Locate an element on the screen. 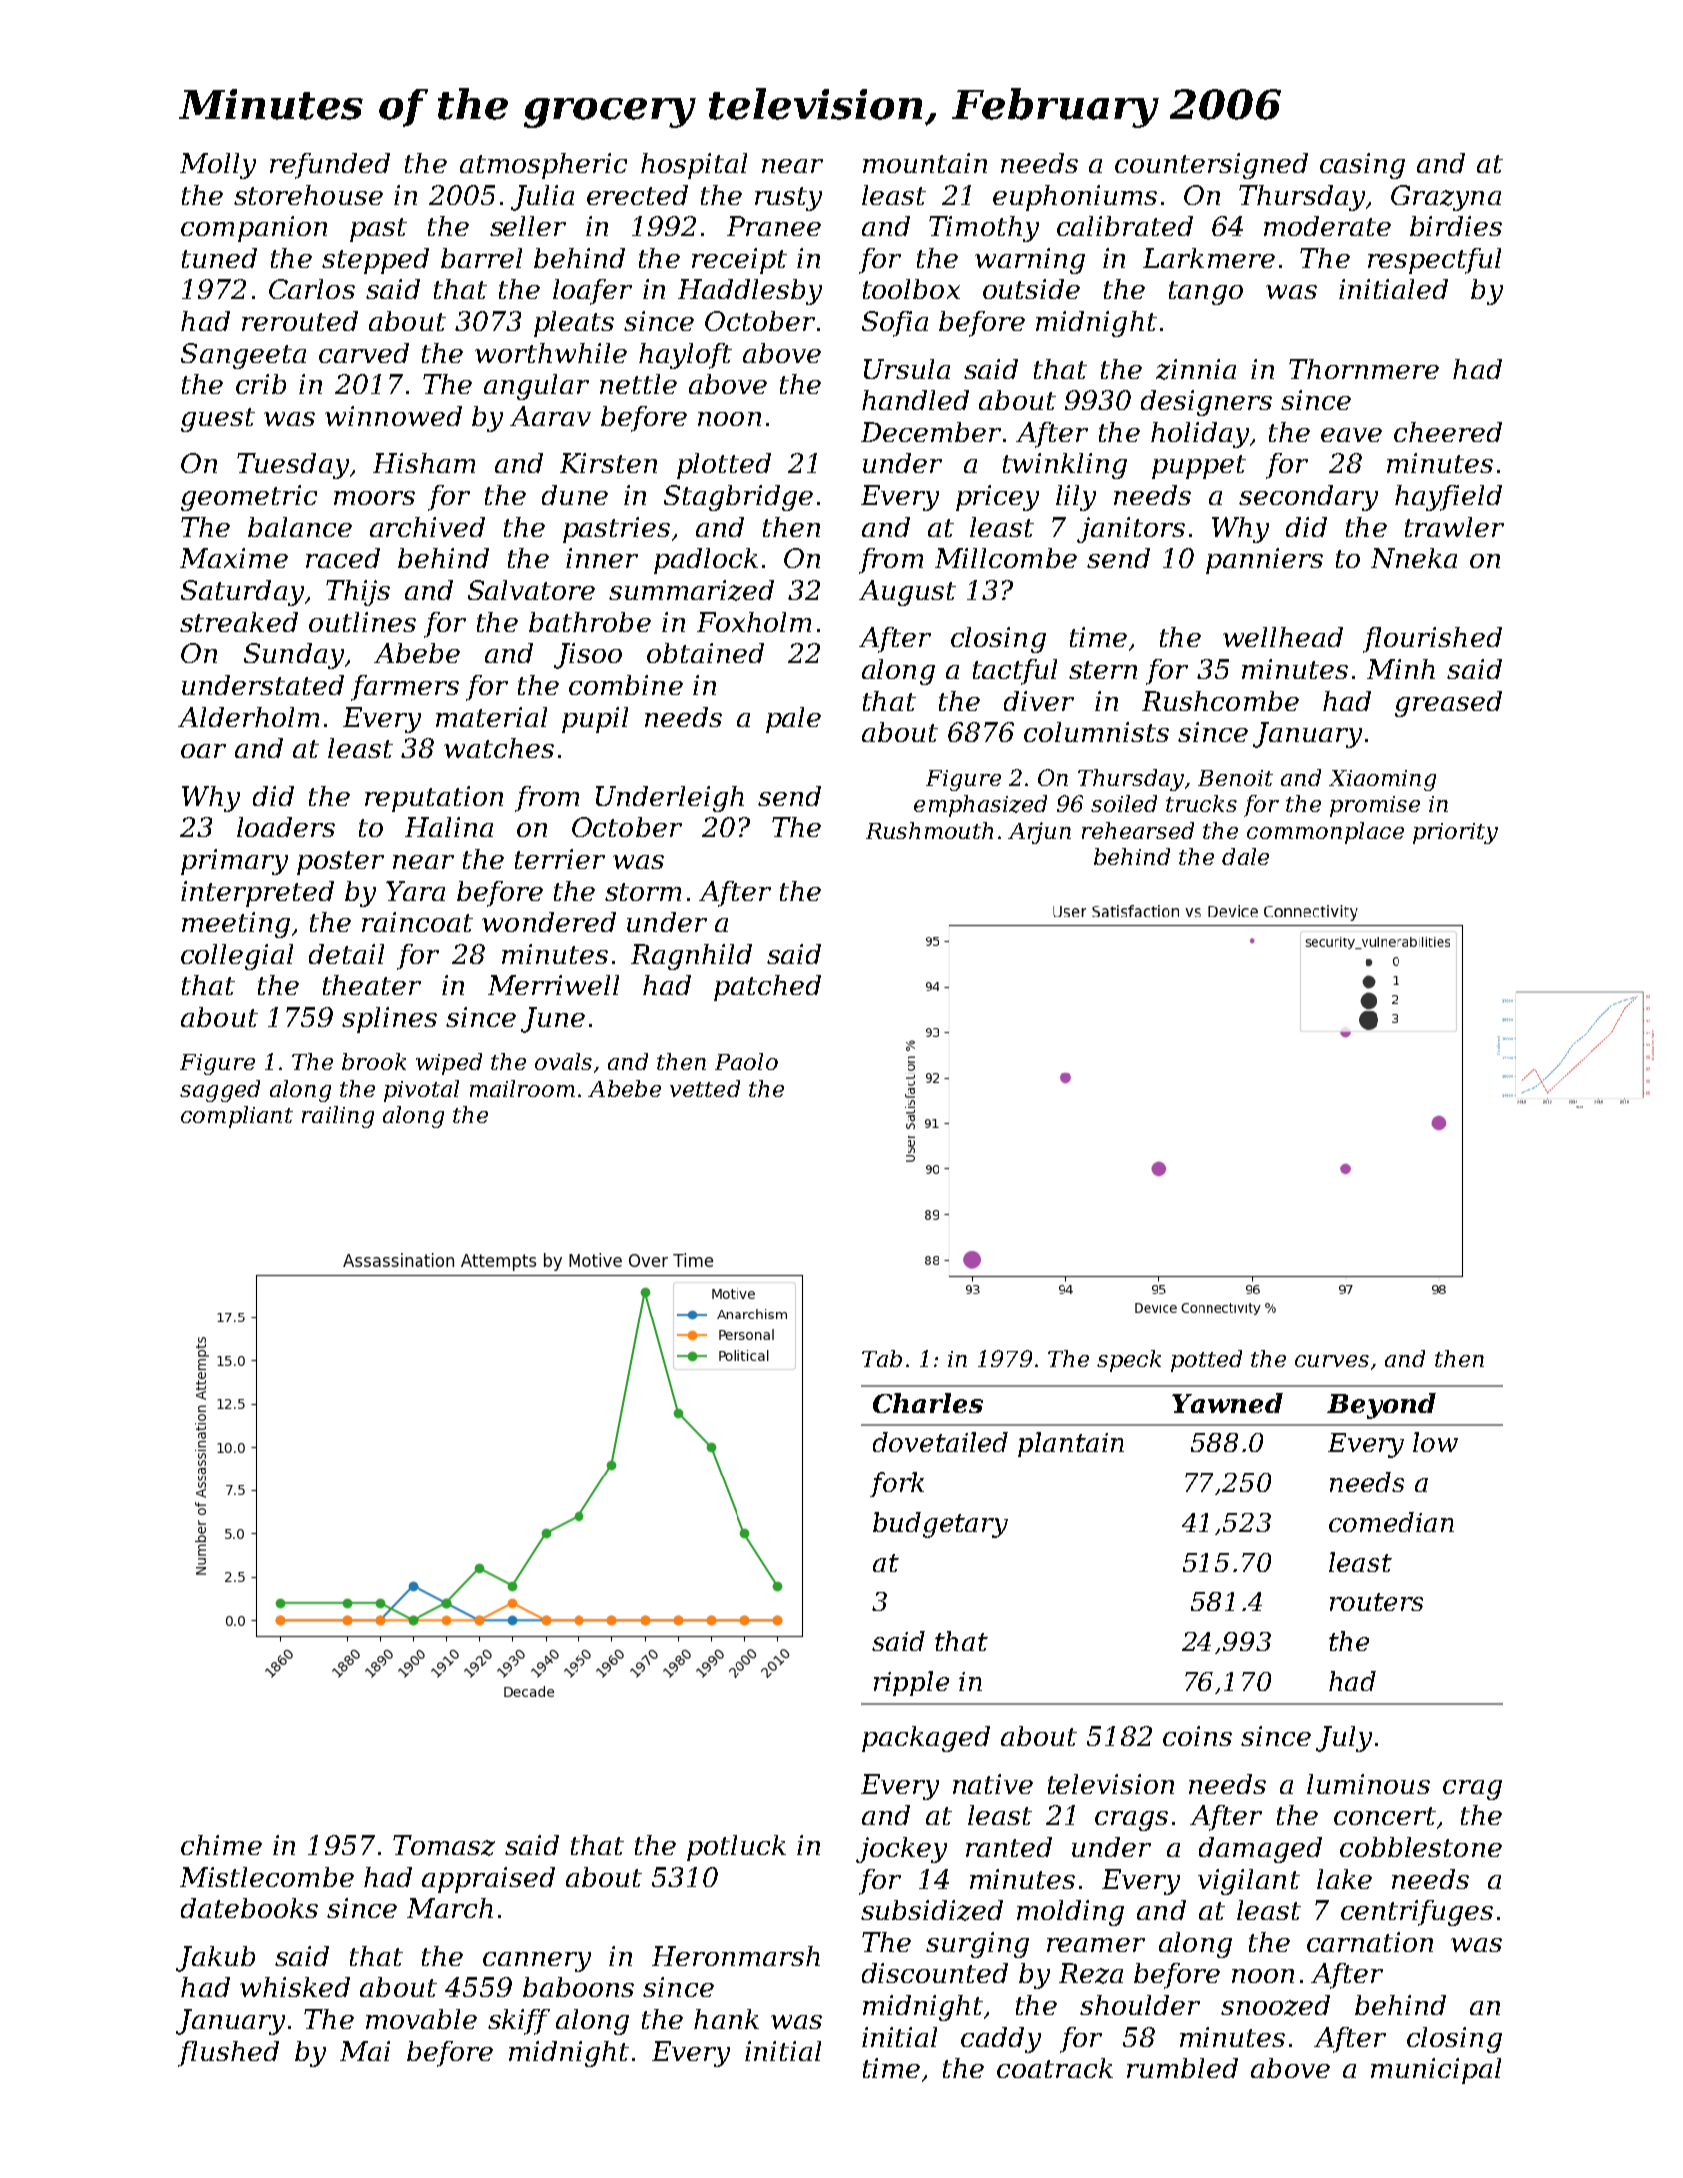  casing is located at coordinates (1362, 166).
